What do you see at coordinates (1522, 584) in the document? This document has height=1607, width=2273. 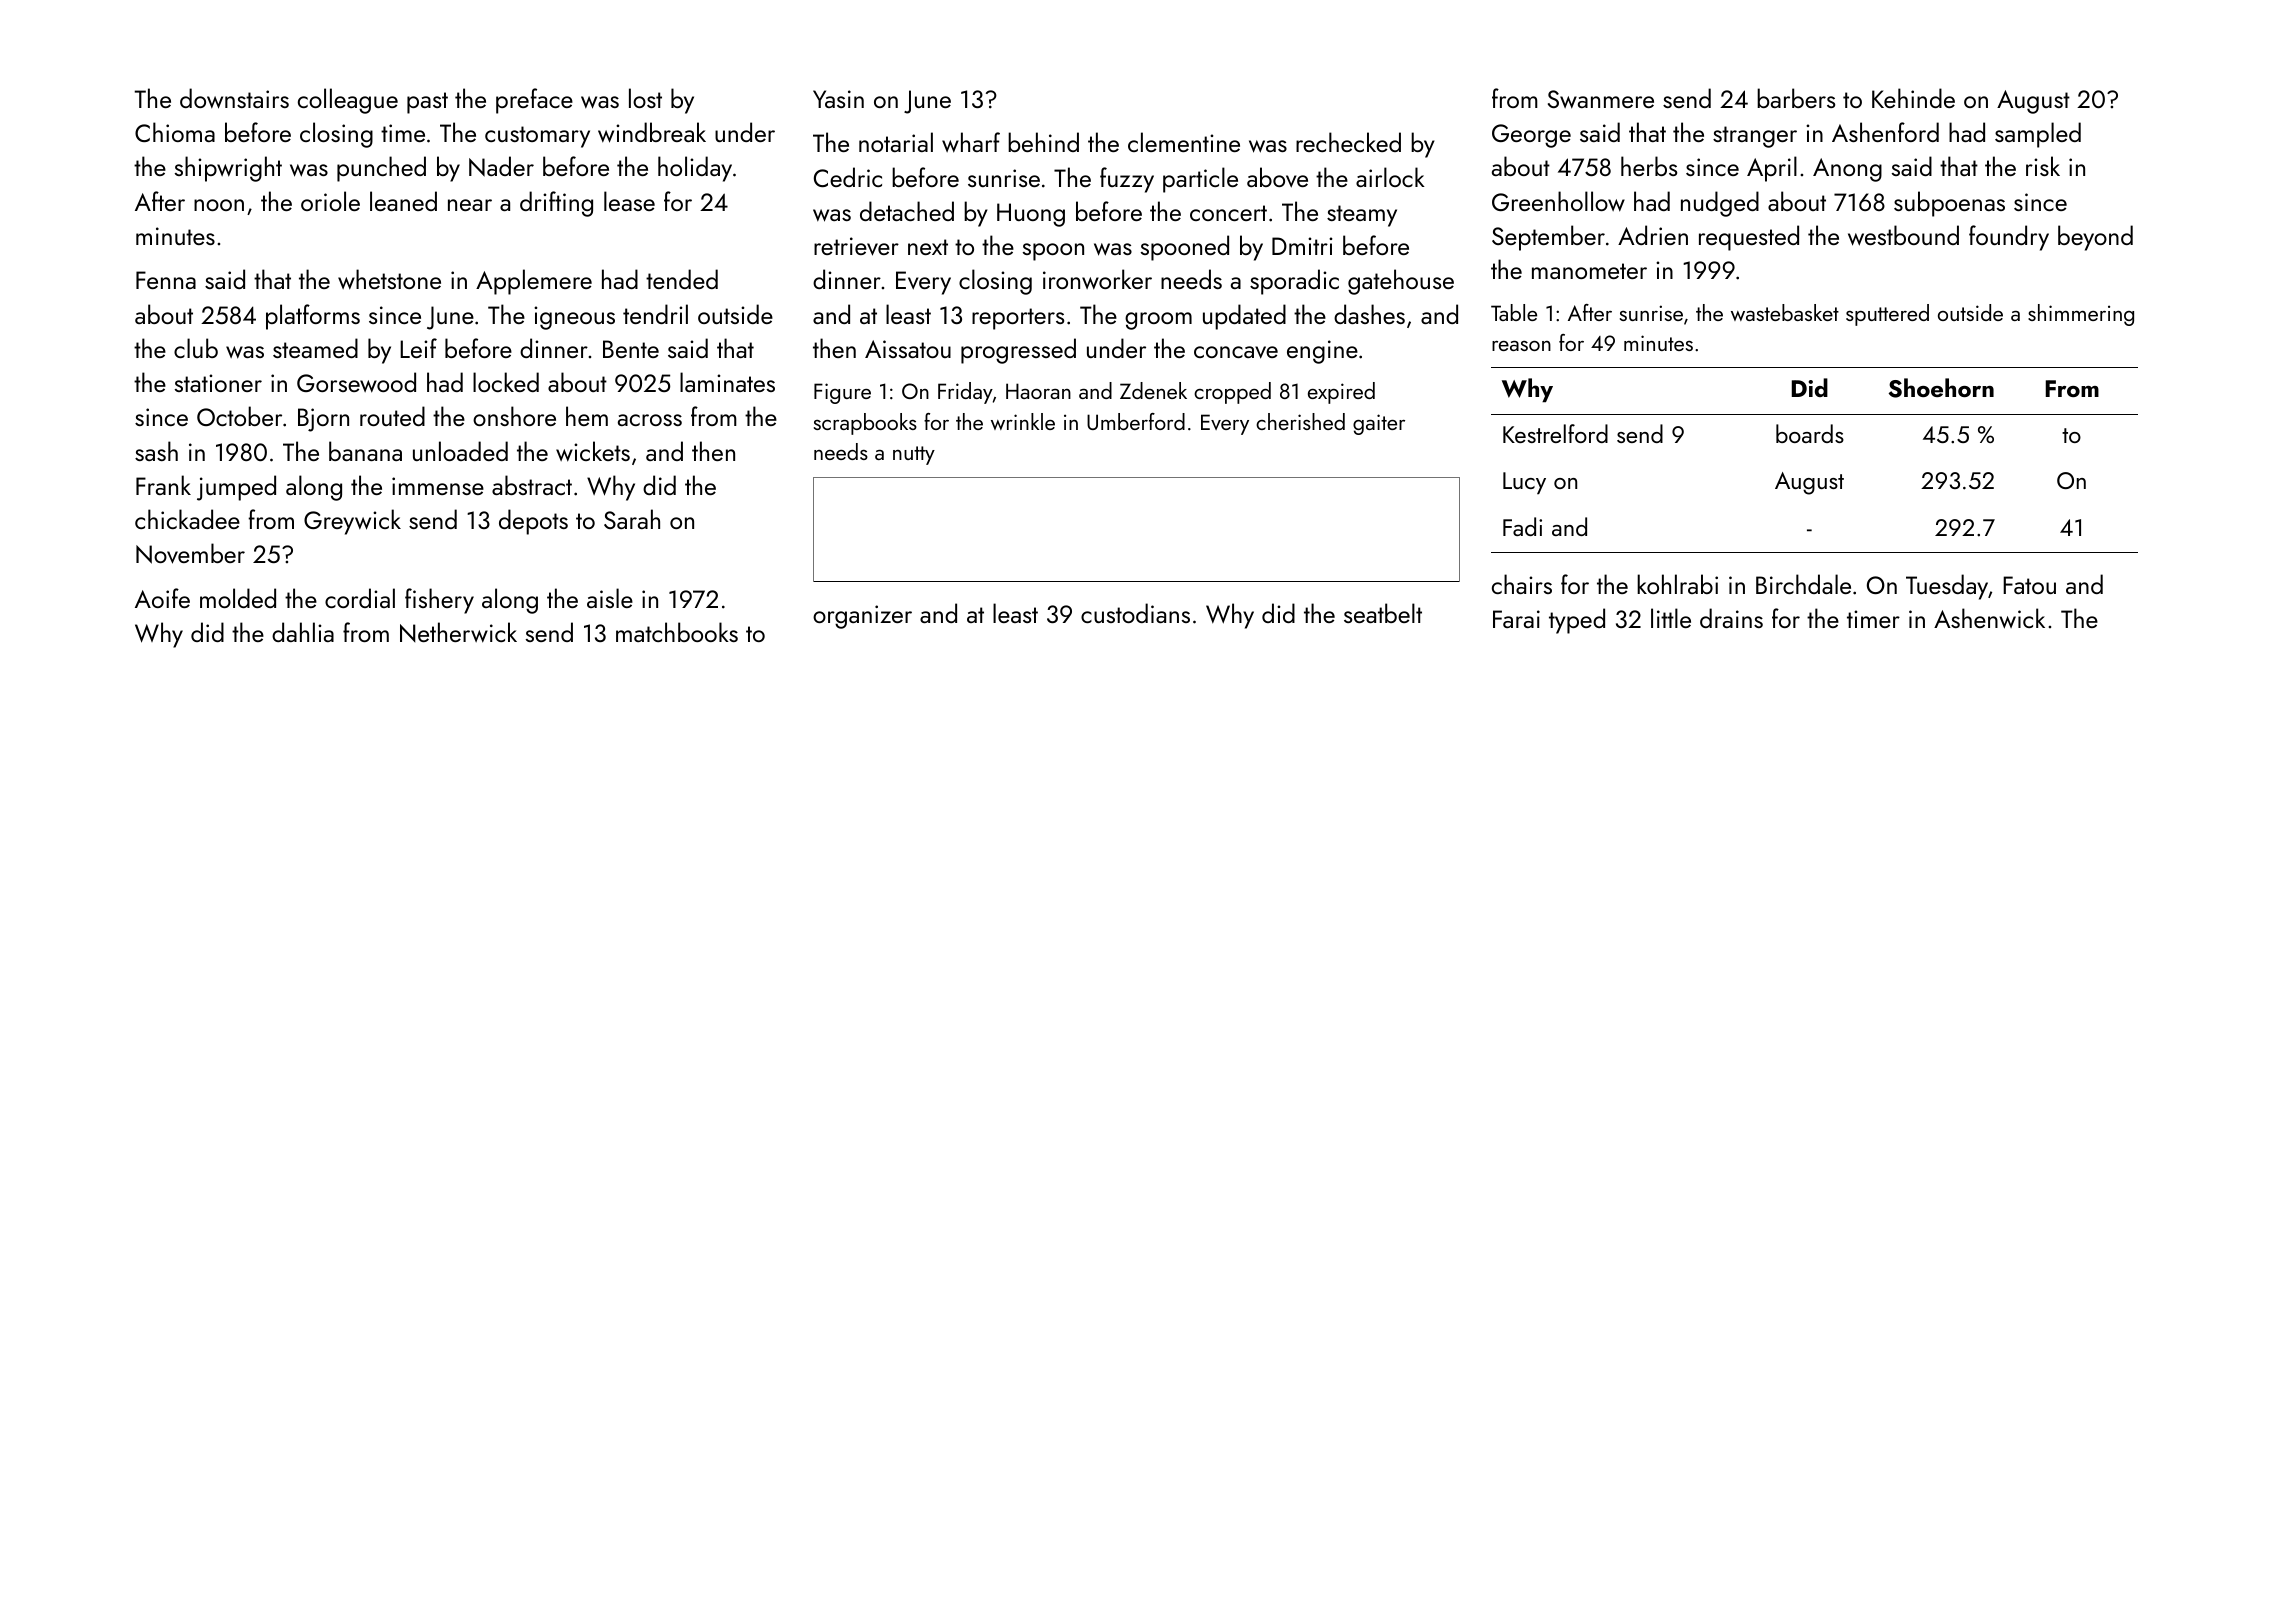 I see `chairs` at bounding box center [1522, 584].
